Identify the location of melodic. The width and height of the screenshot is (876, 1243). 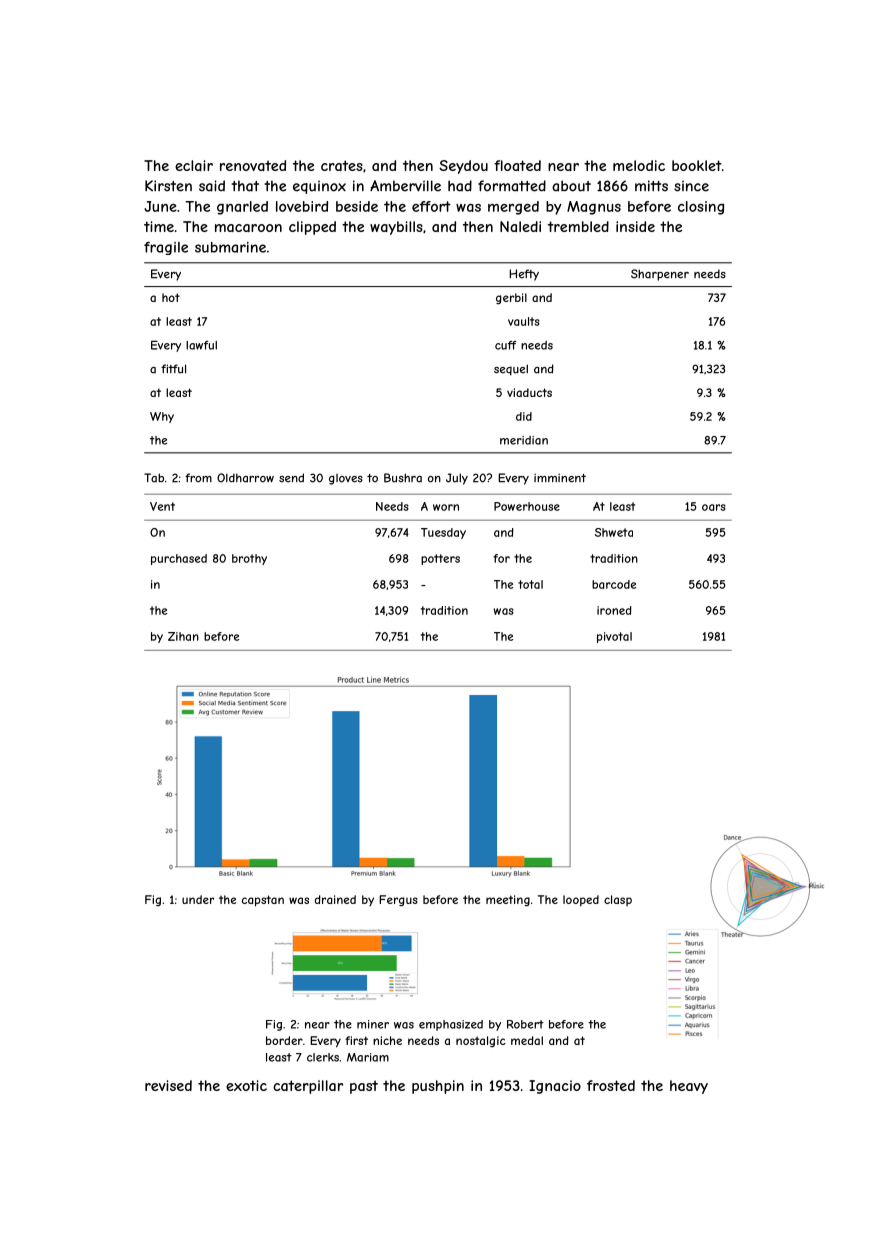
(639, 165).
